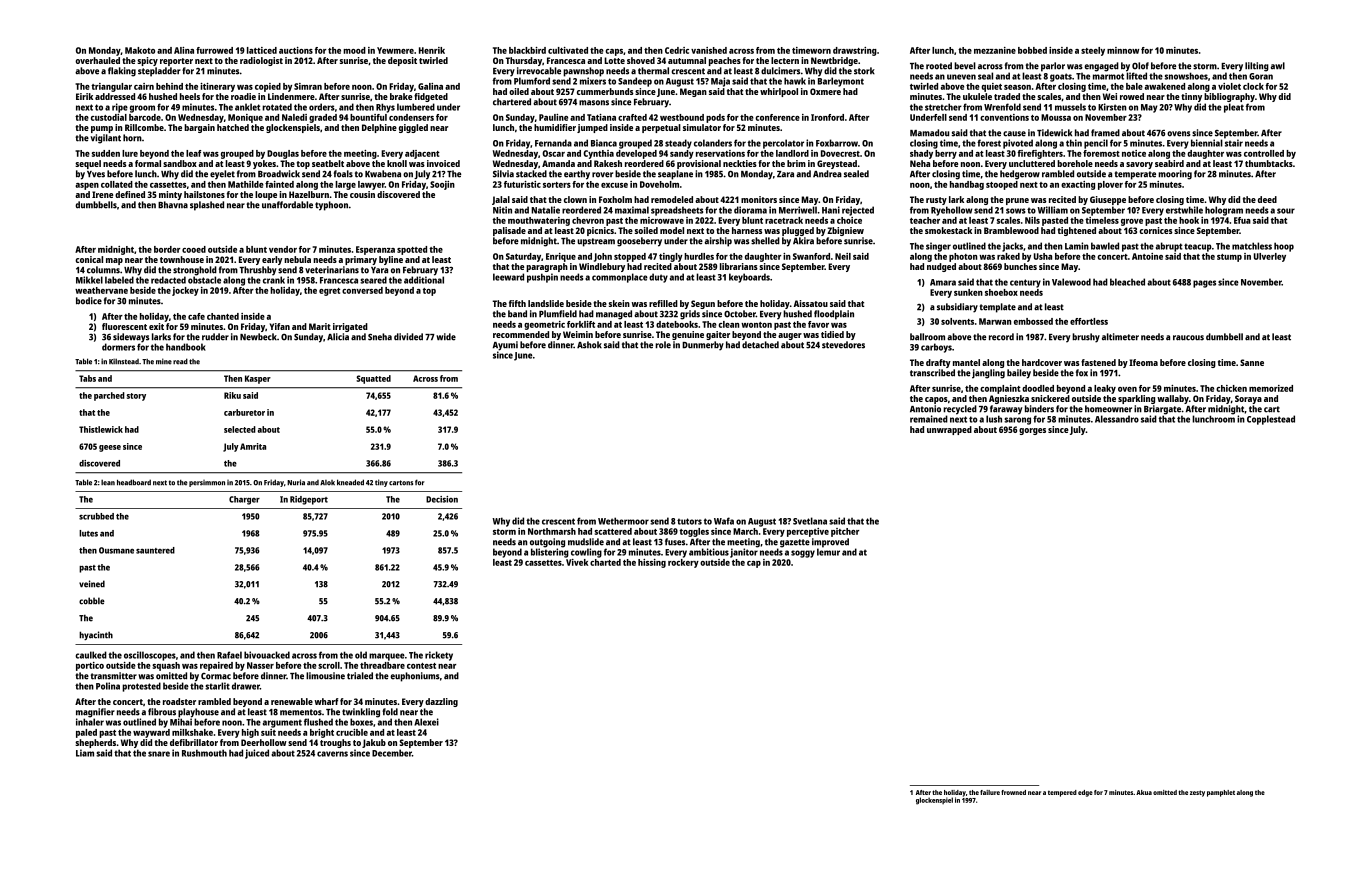 Image resolution: width=1372 pixels, height=887 pixels. Describe the element at coordinates (1221, 793) in the screenshot. I see `pamphlet` at that location.
